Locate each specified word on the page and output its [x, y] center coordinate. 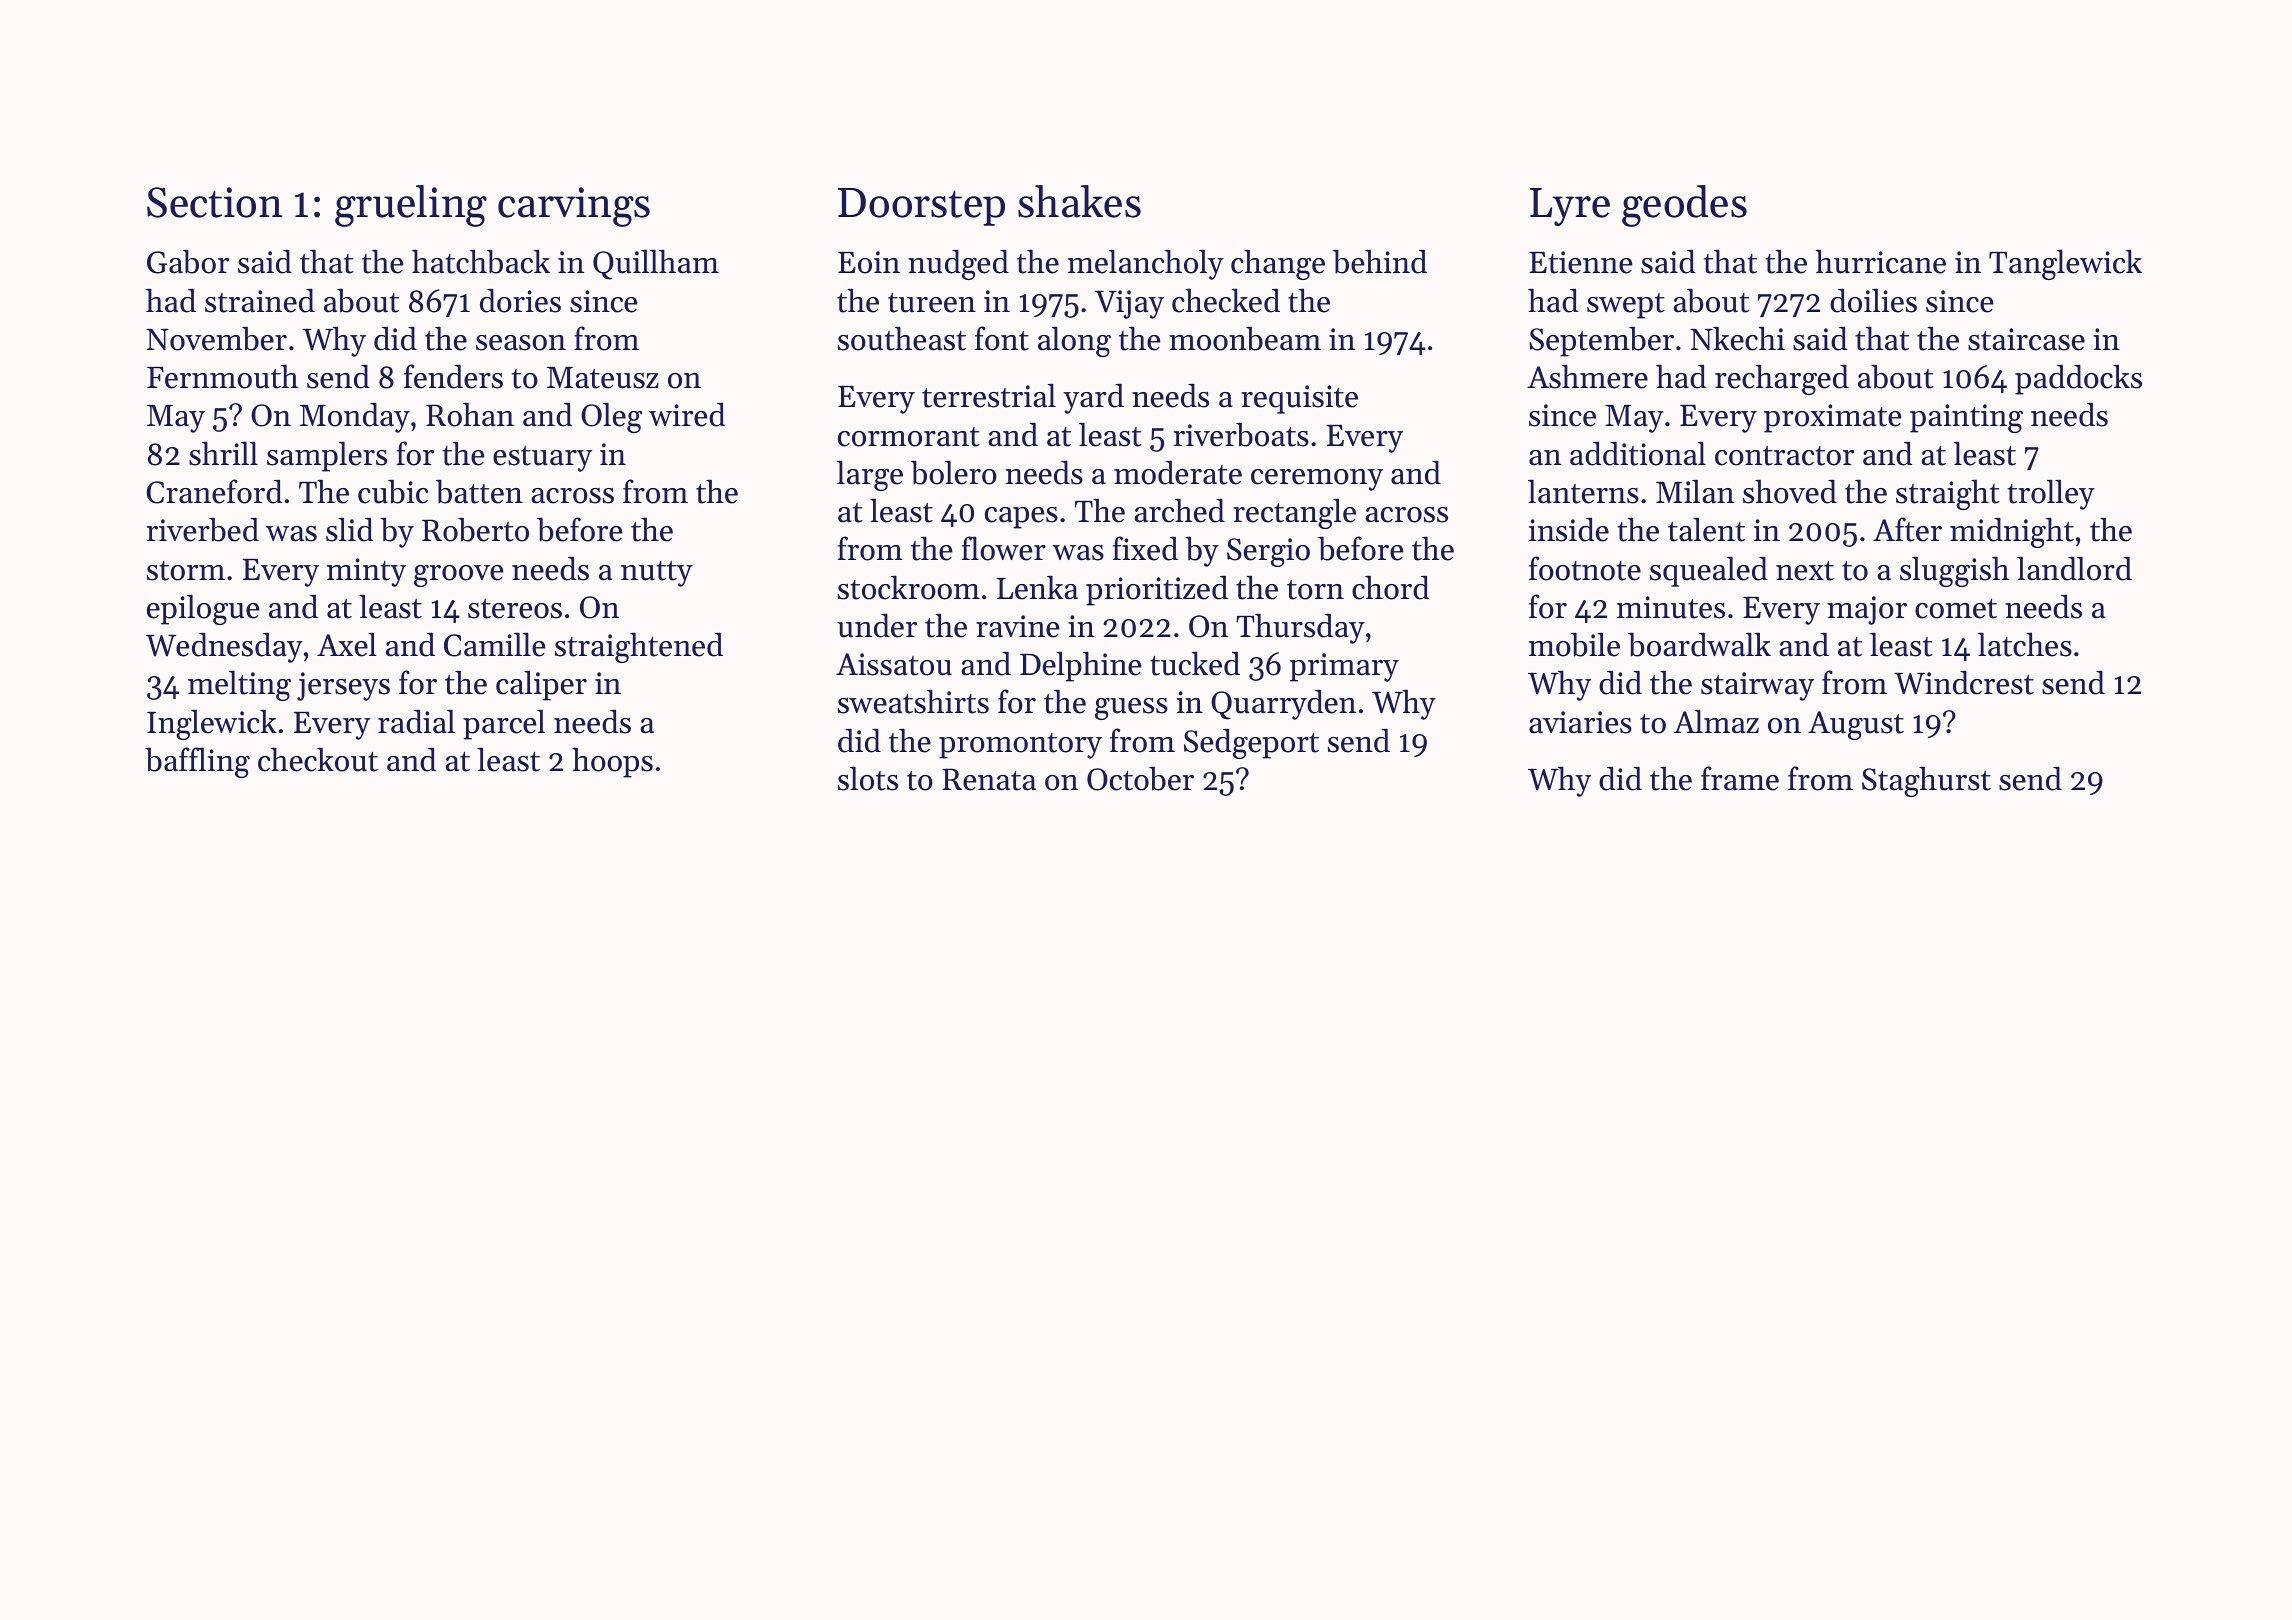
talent [1706, 529]
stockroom [909, 587]
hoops [612, 762]
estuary [542, 459]
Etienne [1581, 262]
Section [214, 202]
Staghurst [1926, 781]
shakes [1079, 201]
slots [868, 778]
